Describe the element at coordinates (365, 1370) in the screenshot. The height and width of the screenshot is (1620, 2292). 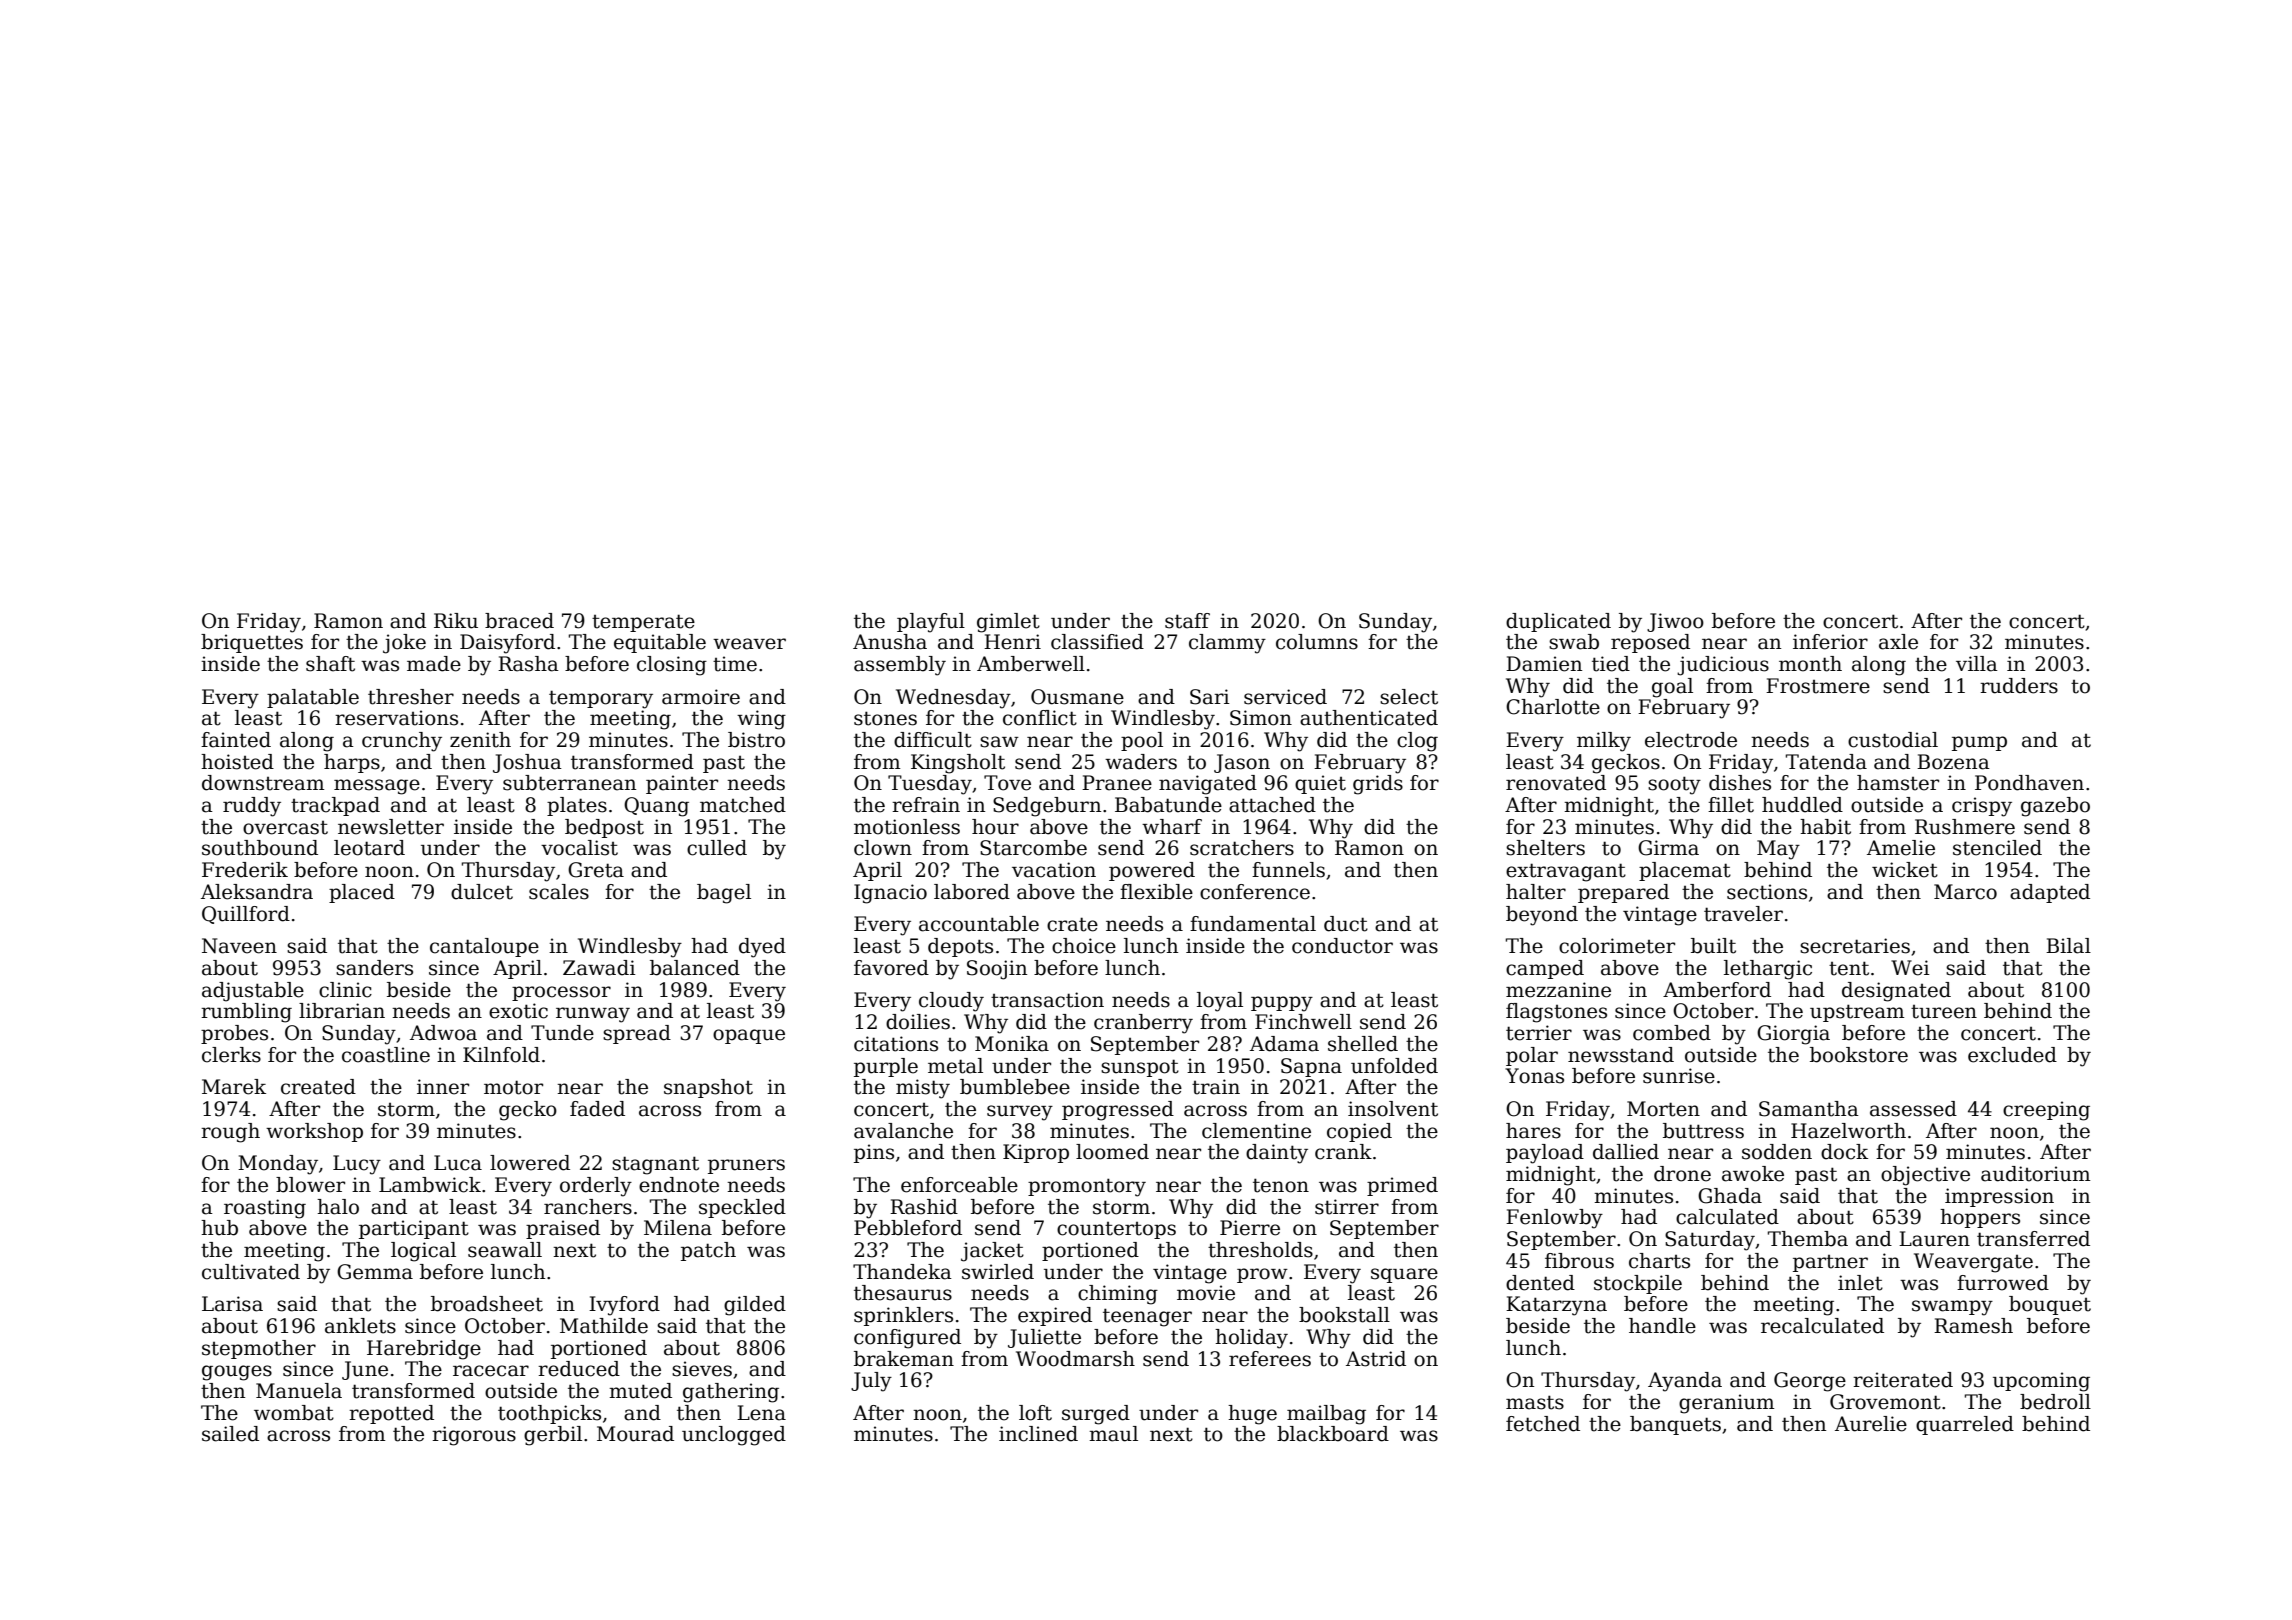
I see `June` at that location.
